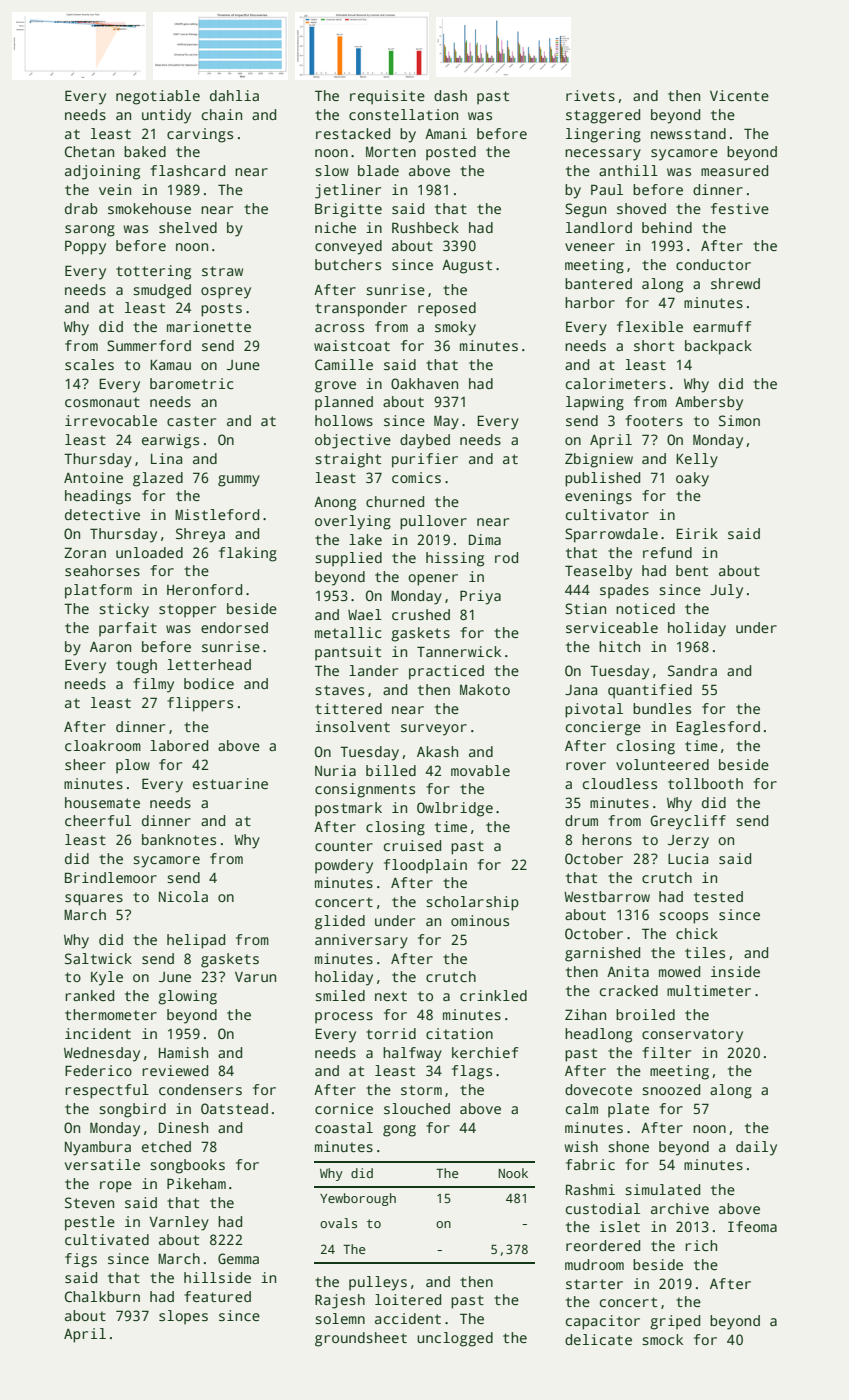 The width and height of the document is (849, 1400). I want to click on torrid, so click(391, 1033).
